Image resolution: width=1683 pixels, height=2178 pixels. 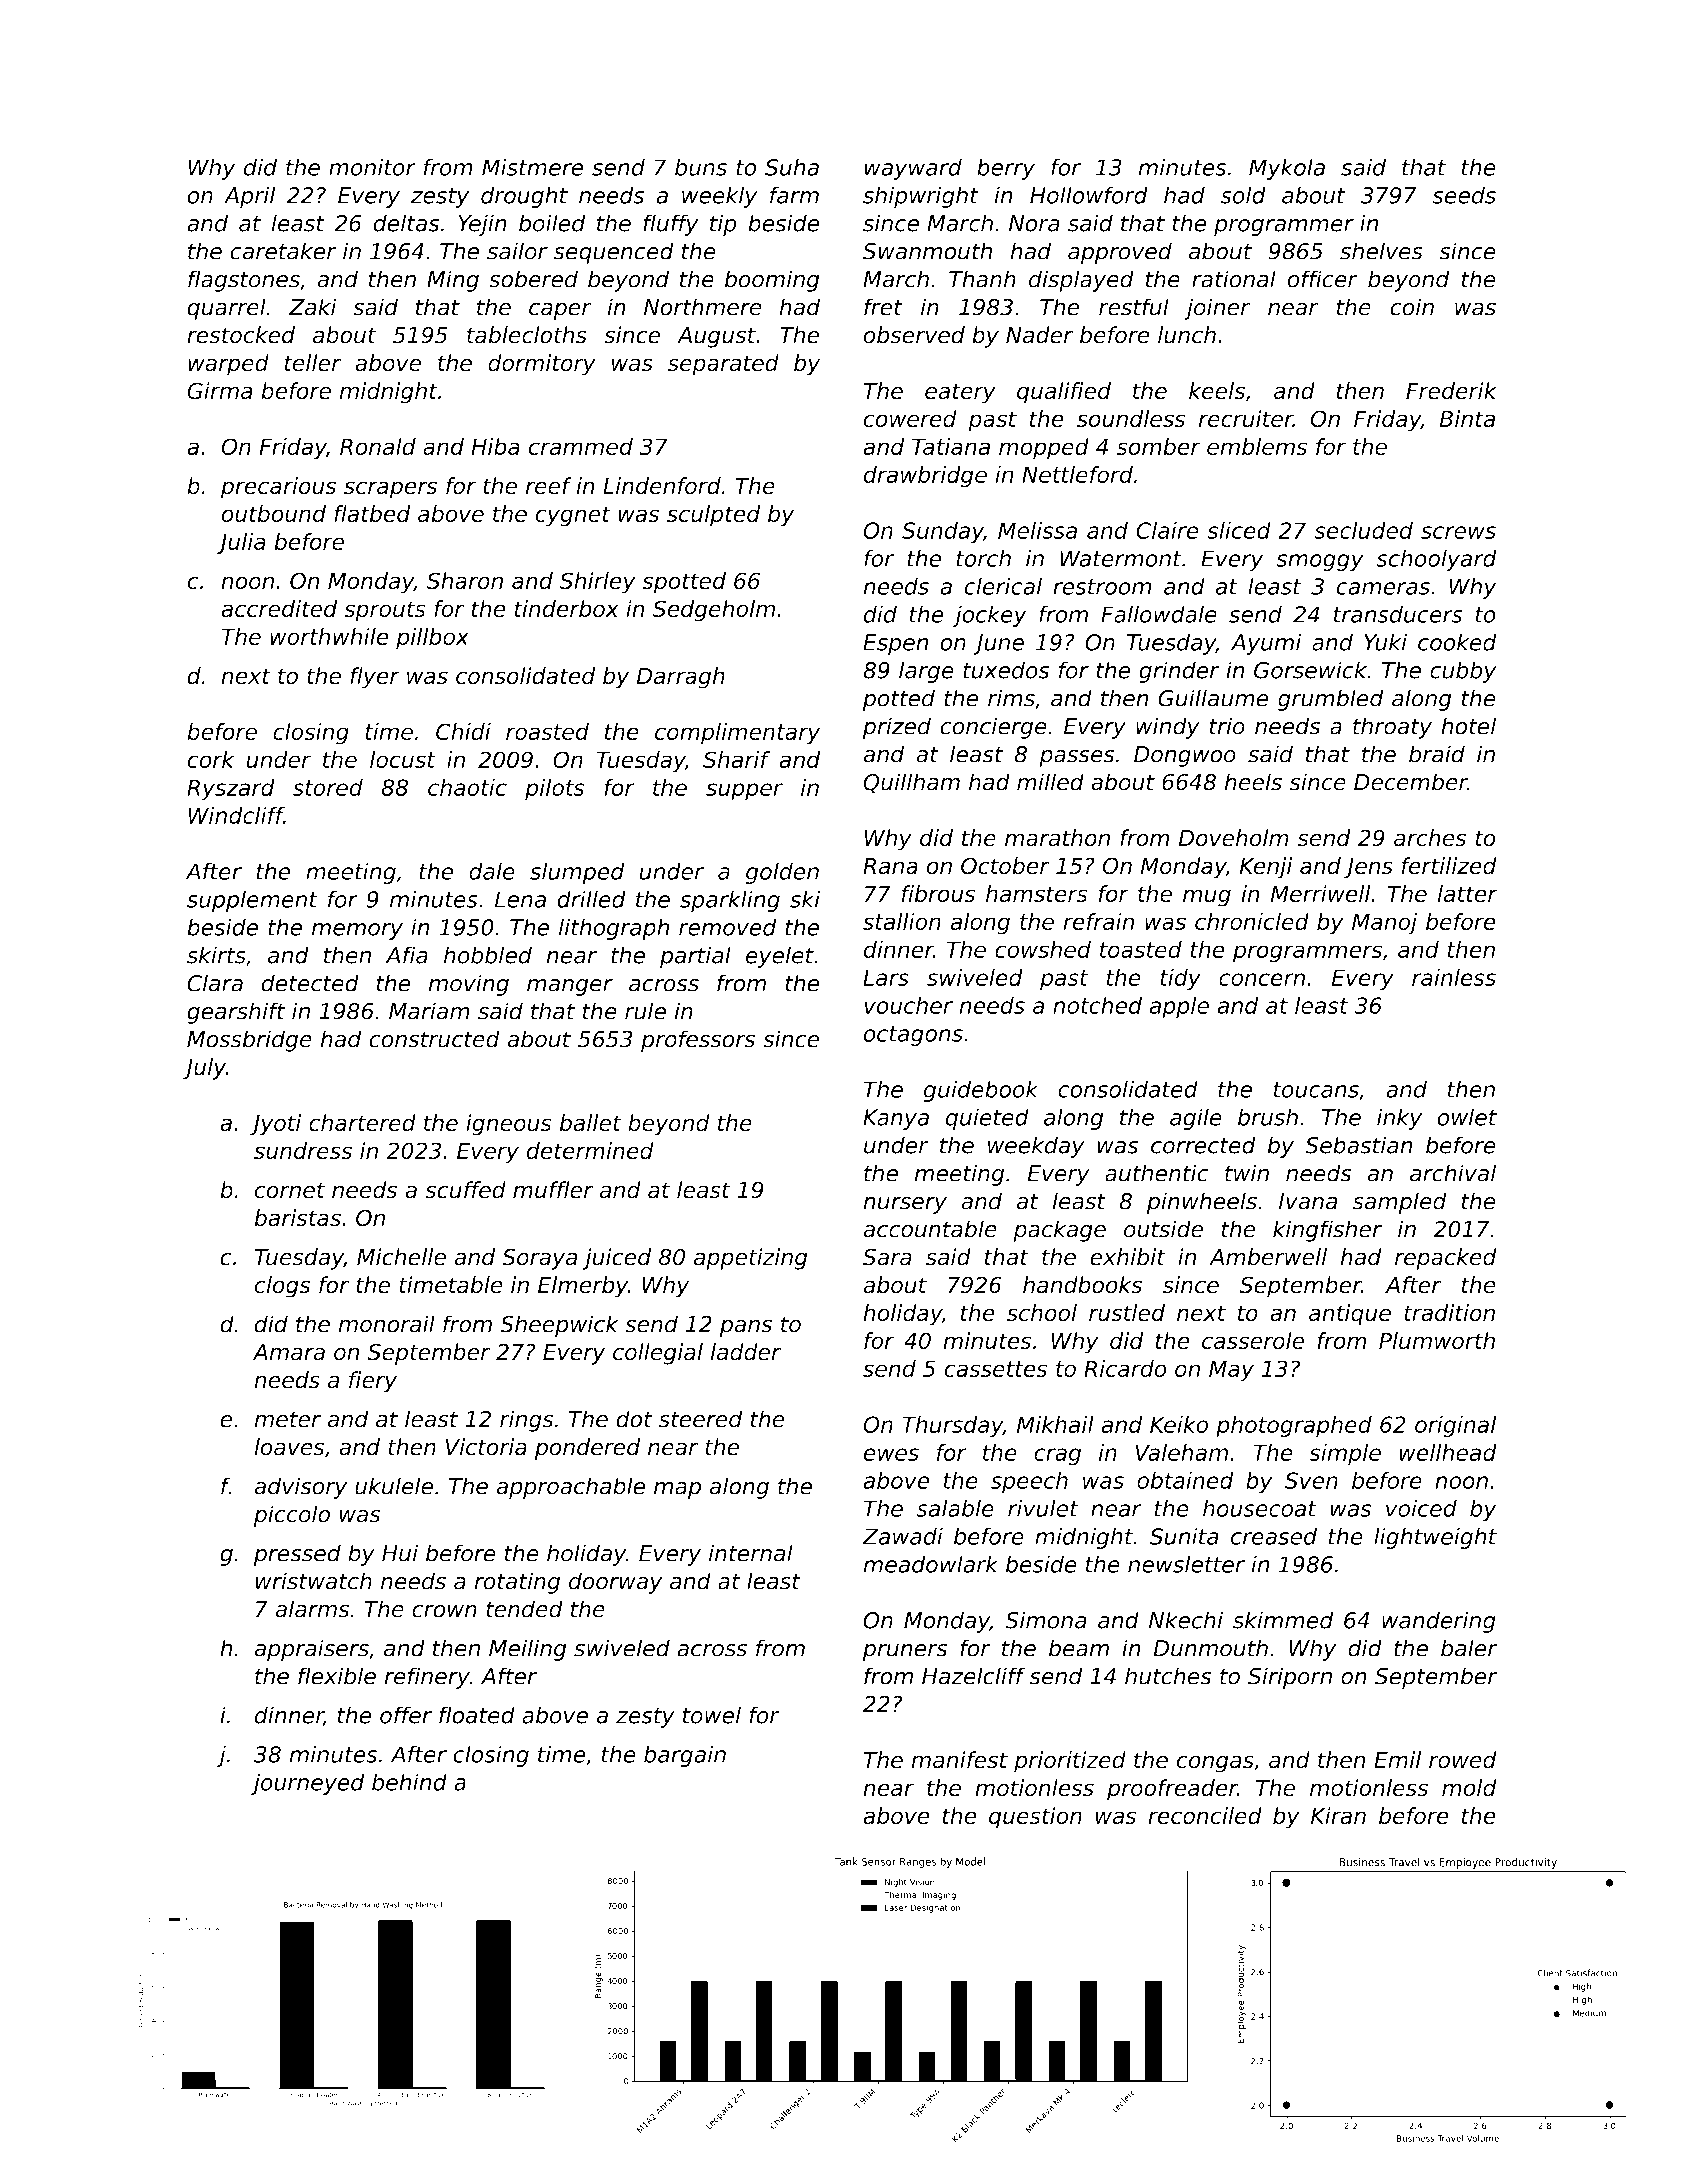 What do you see at coordinates (432, 639) in the screenshot?
I see `pillbox` at bounding box center [432, 639].
